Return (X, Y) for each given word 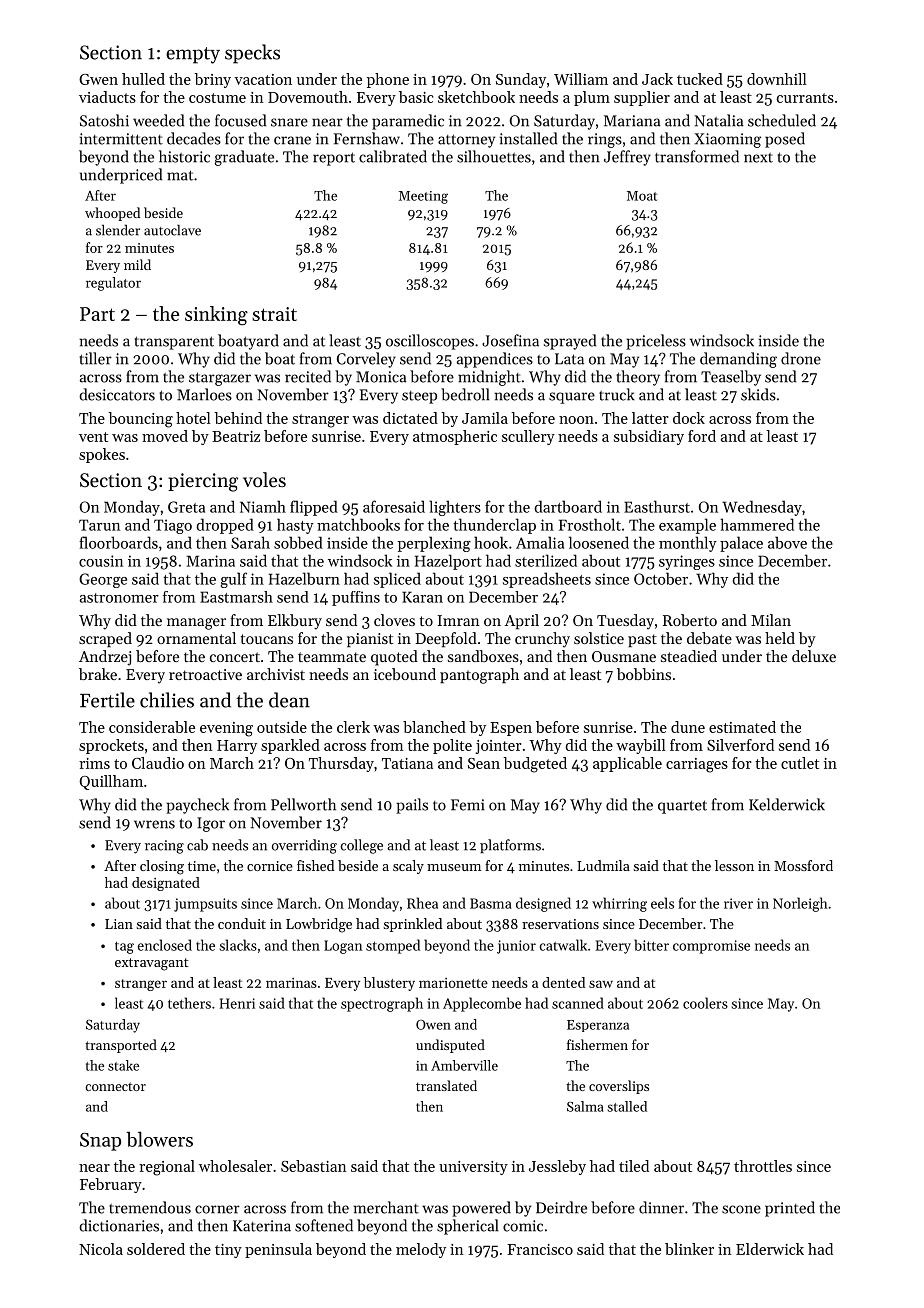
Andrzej (105, 658)
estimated (742, 727)
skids (758, 394)
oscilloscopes (430, 342)
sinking (216, 316)
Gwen (98, 79)
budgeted (535, 765)
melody (421, 1250)
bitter (651, 945)
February (111, 1185)
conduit (242, 923)
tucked (700, 79)
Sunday (521, 80)
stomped (393, 946)
